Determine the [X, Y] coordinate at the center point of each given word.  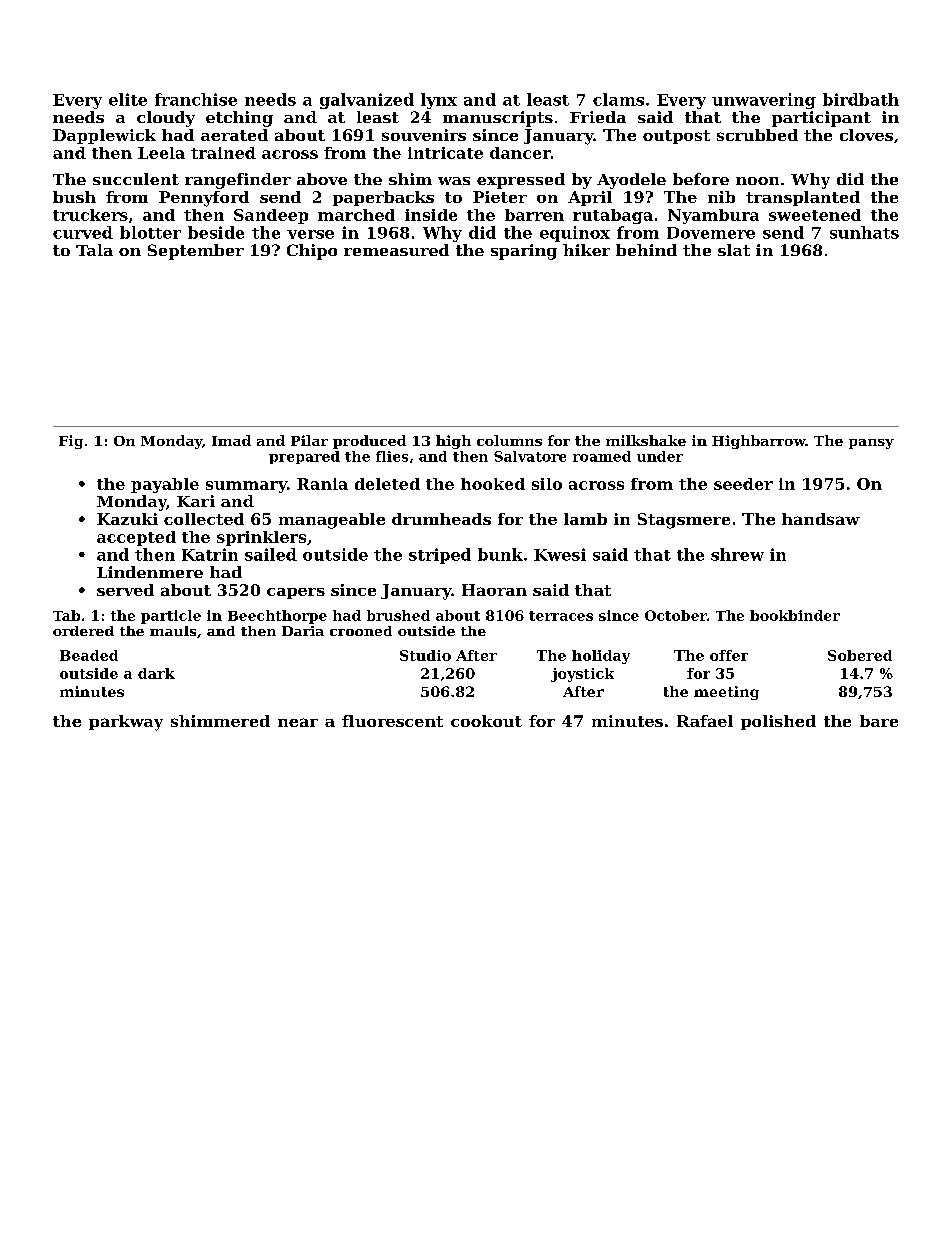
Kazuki [127, 519]
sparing [524, 252]
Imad [231, 440]
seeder [743, 484]
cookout [486, 721]
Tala [94, 250]
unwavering [764, 101]
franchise [196, 99]
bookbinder [795, 615]
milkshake [646, 440]
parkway [126, 723]
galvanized [367, 101]
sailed [271, 554]
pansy [871, 444]
